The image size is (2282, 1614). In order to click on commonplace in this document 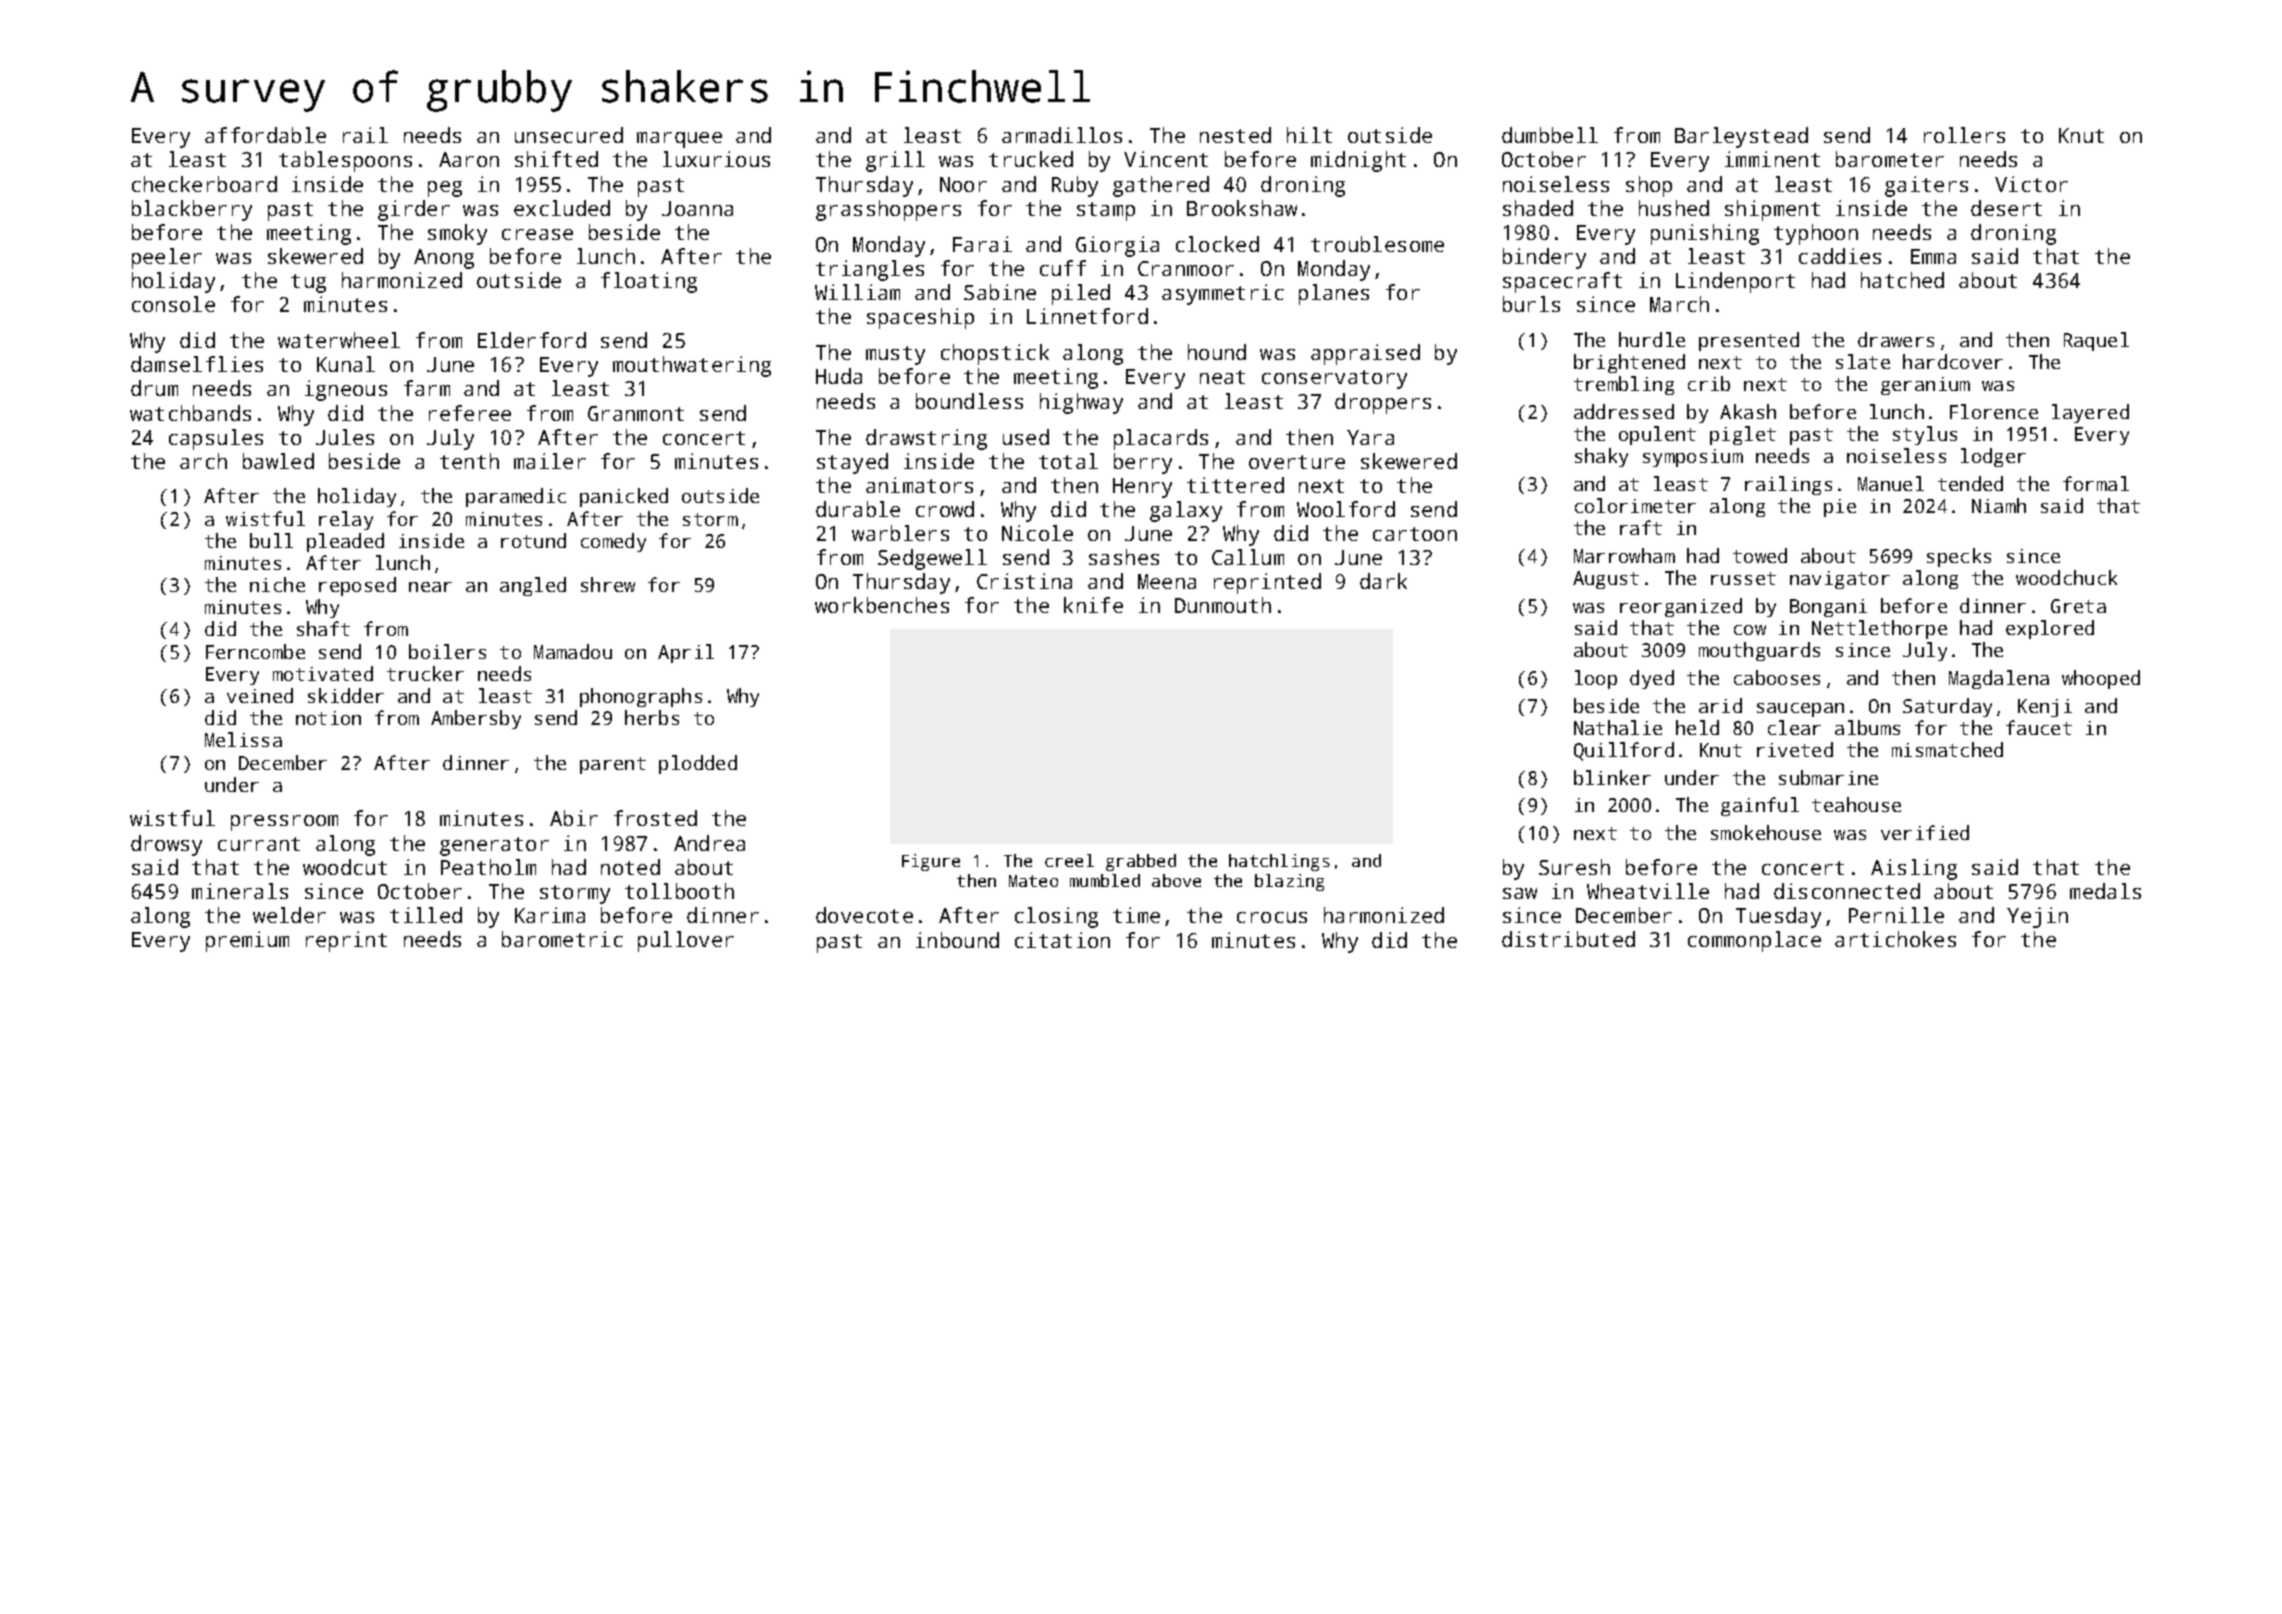, I will do `click(1754, 941)`.
